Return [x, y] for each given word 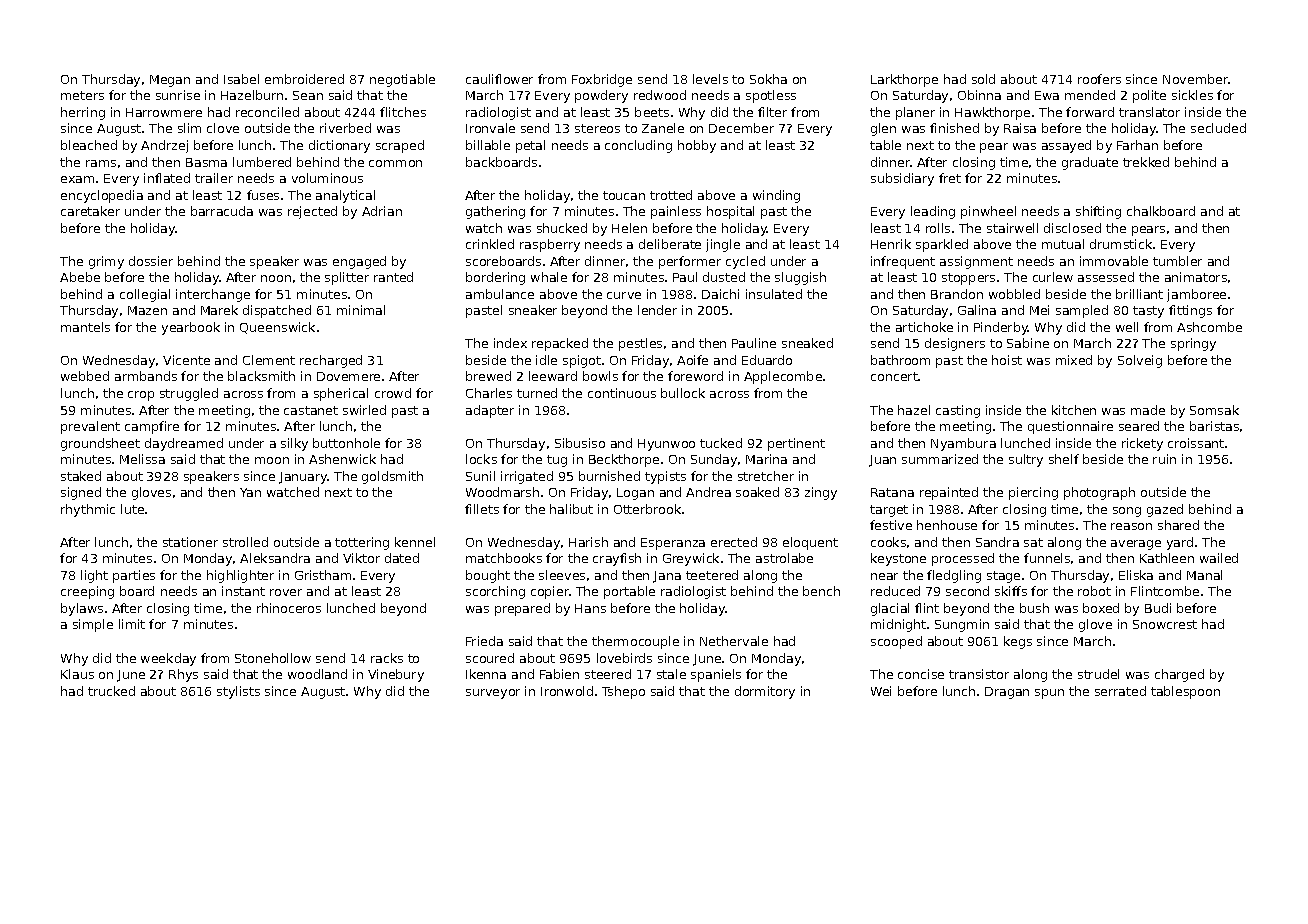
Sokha [768, 79]
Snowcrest [1165, 624]
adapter [490, 411]
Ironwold [567, 691]
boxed [1101, 608]
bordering [495, 278]
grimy [106, 262]
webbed [85, 376]
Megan [170, 81]
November [1195, 79]
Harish [588, 542]
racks [387, 658]
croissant [1196, 443]
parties [134, 576]
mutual [1063, 244]
